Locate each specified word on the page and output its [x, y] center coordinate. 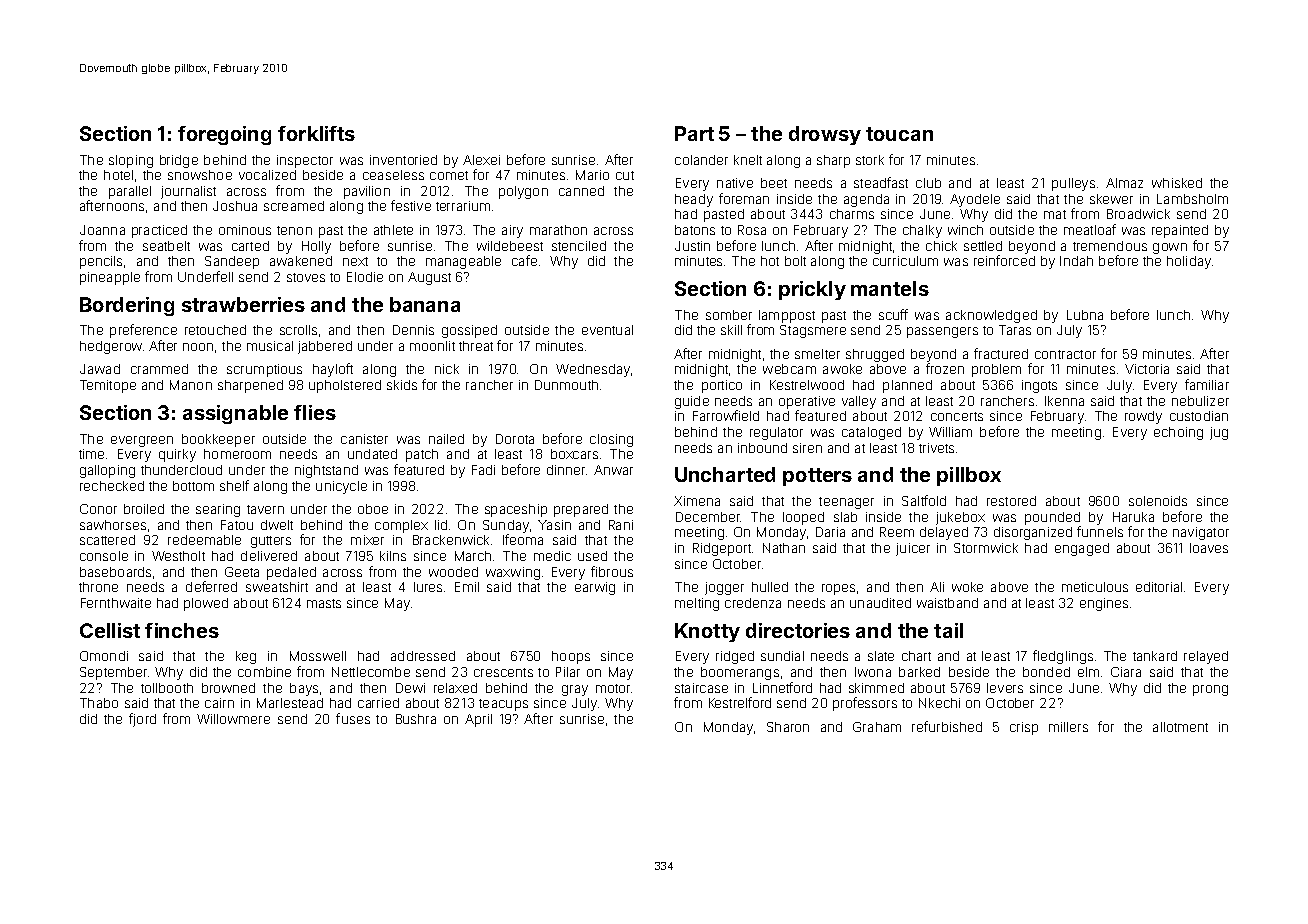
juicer [913, 549]
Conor [98, 509]
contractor [1065, 354]
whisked [1177, 183]
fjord [142, 720]
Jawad [100, 369]
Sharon [788, 727]
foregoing [224, 135]
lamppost [787, 316]
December [708, 517]
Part [694, 133]
